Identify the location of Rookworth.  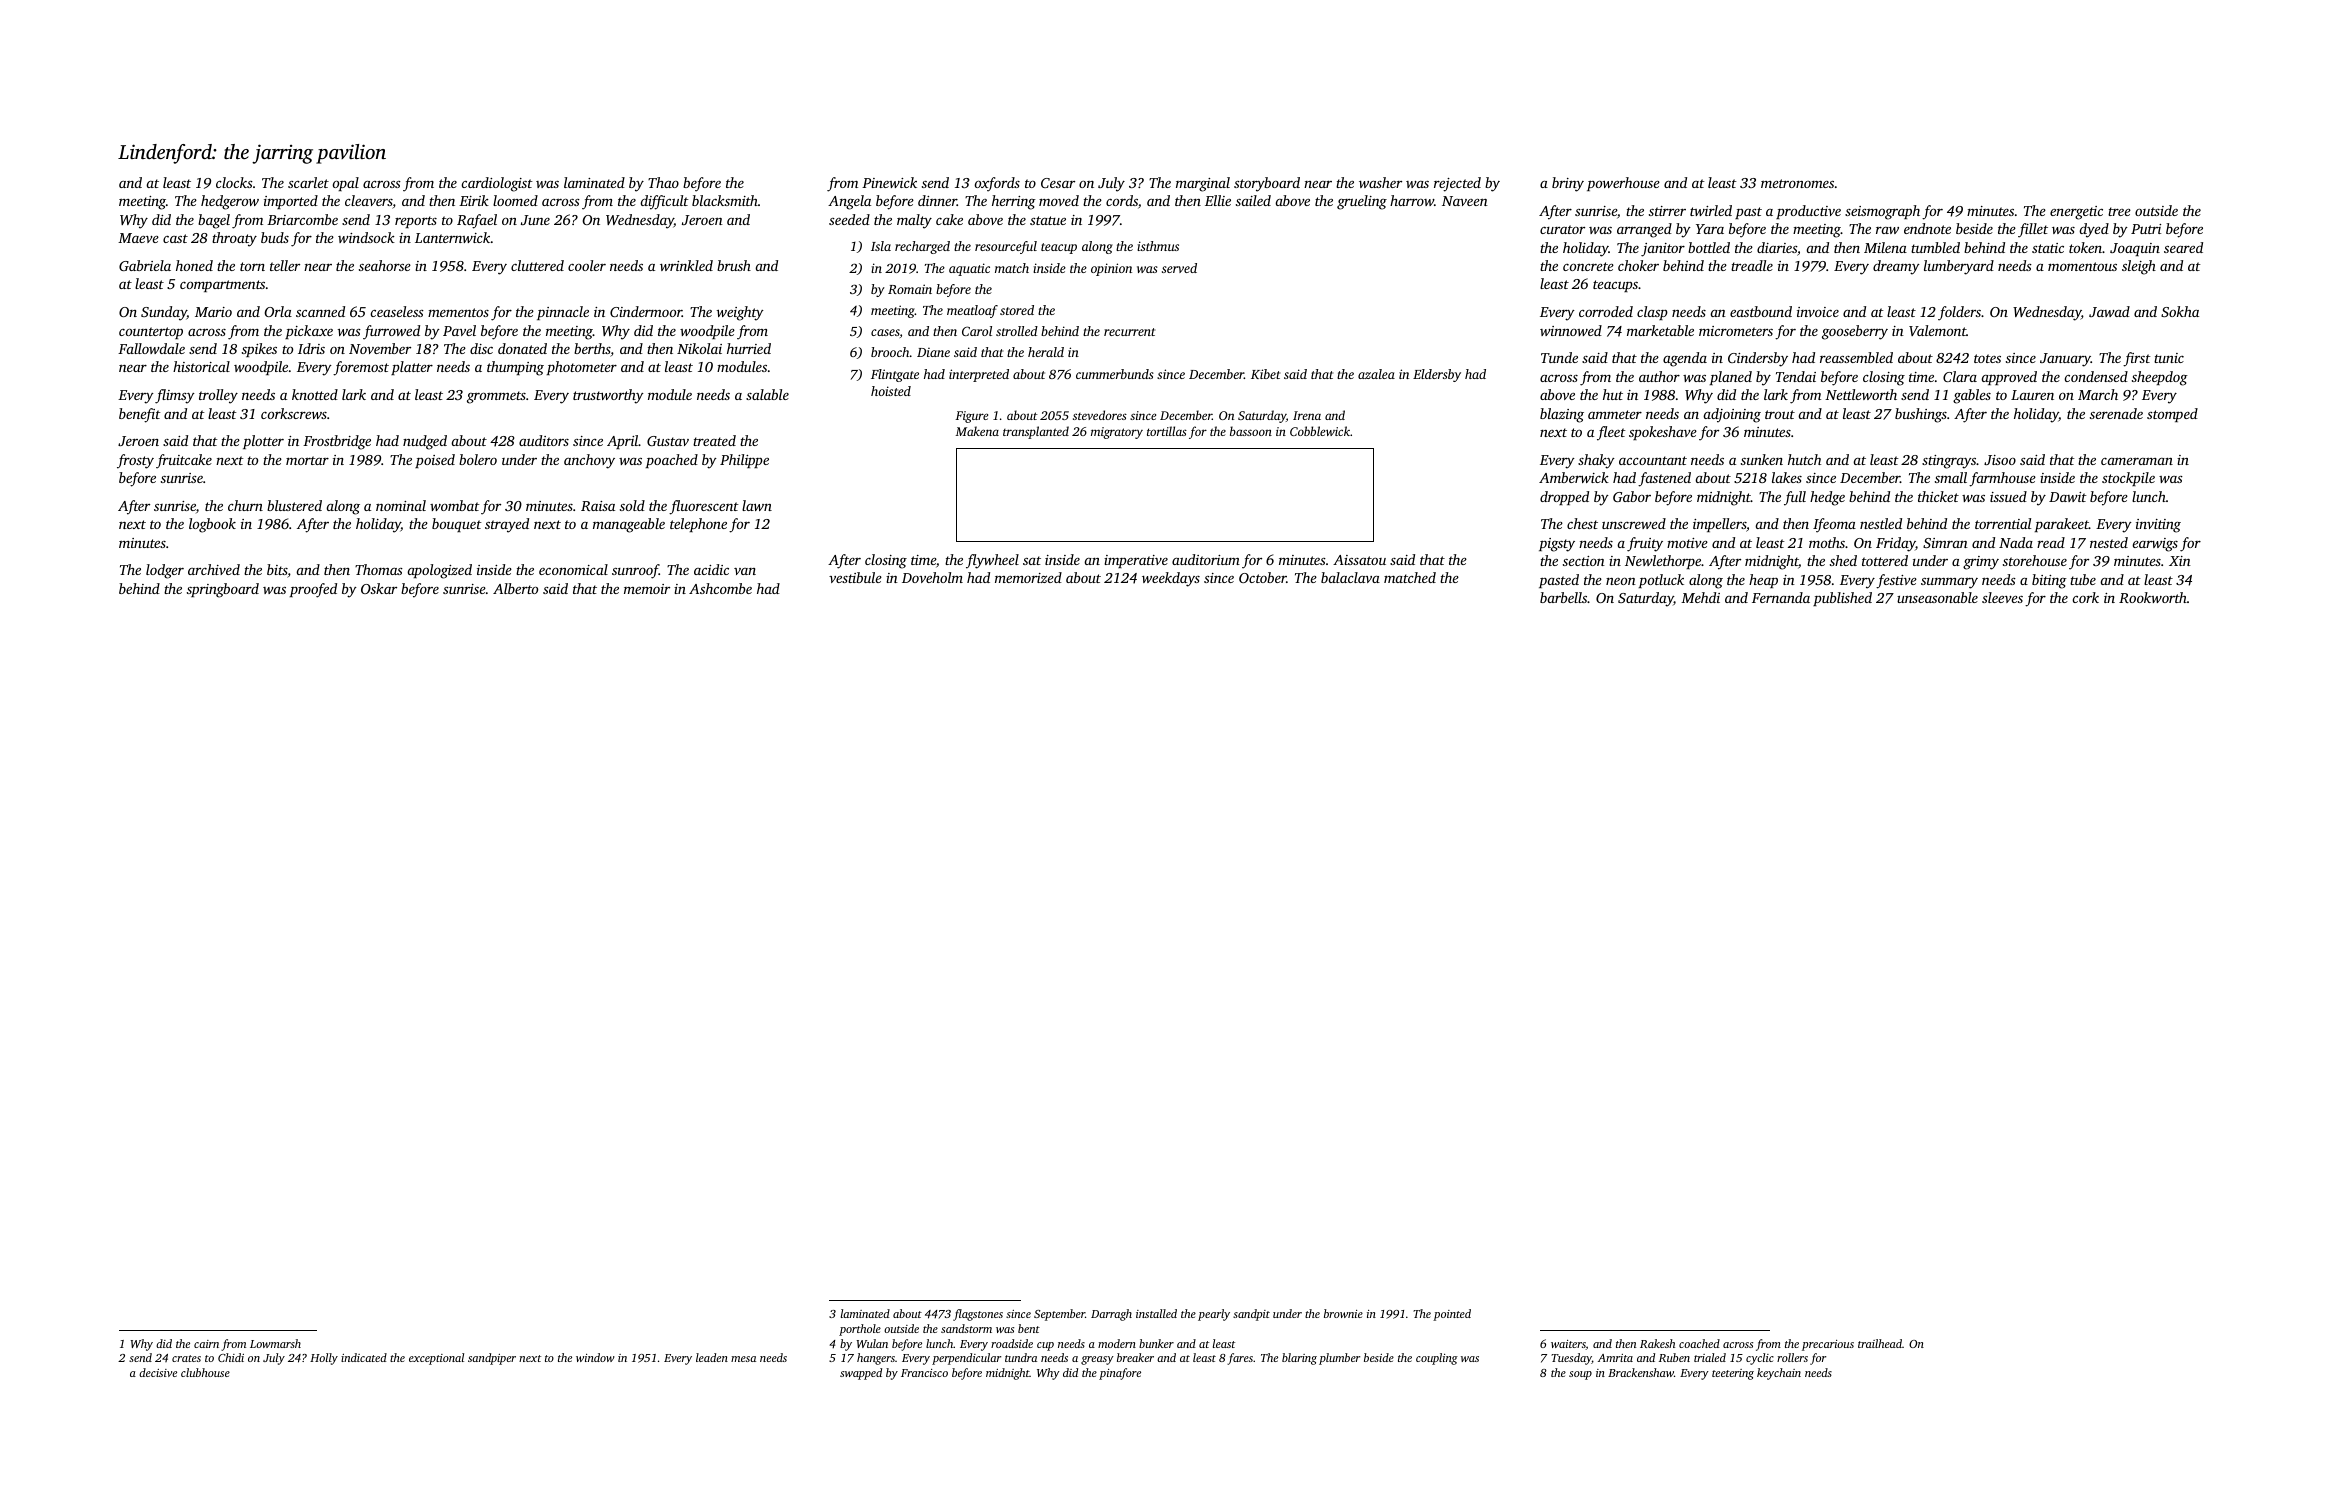
(2153, 597).
